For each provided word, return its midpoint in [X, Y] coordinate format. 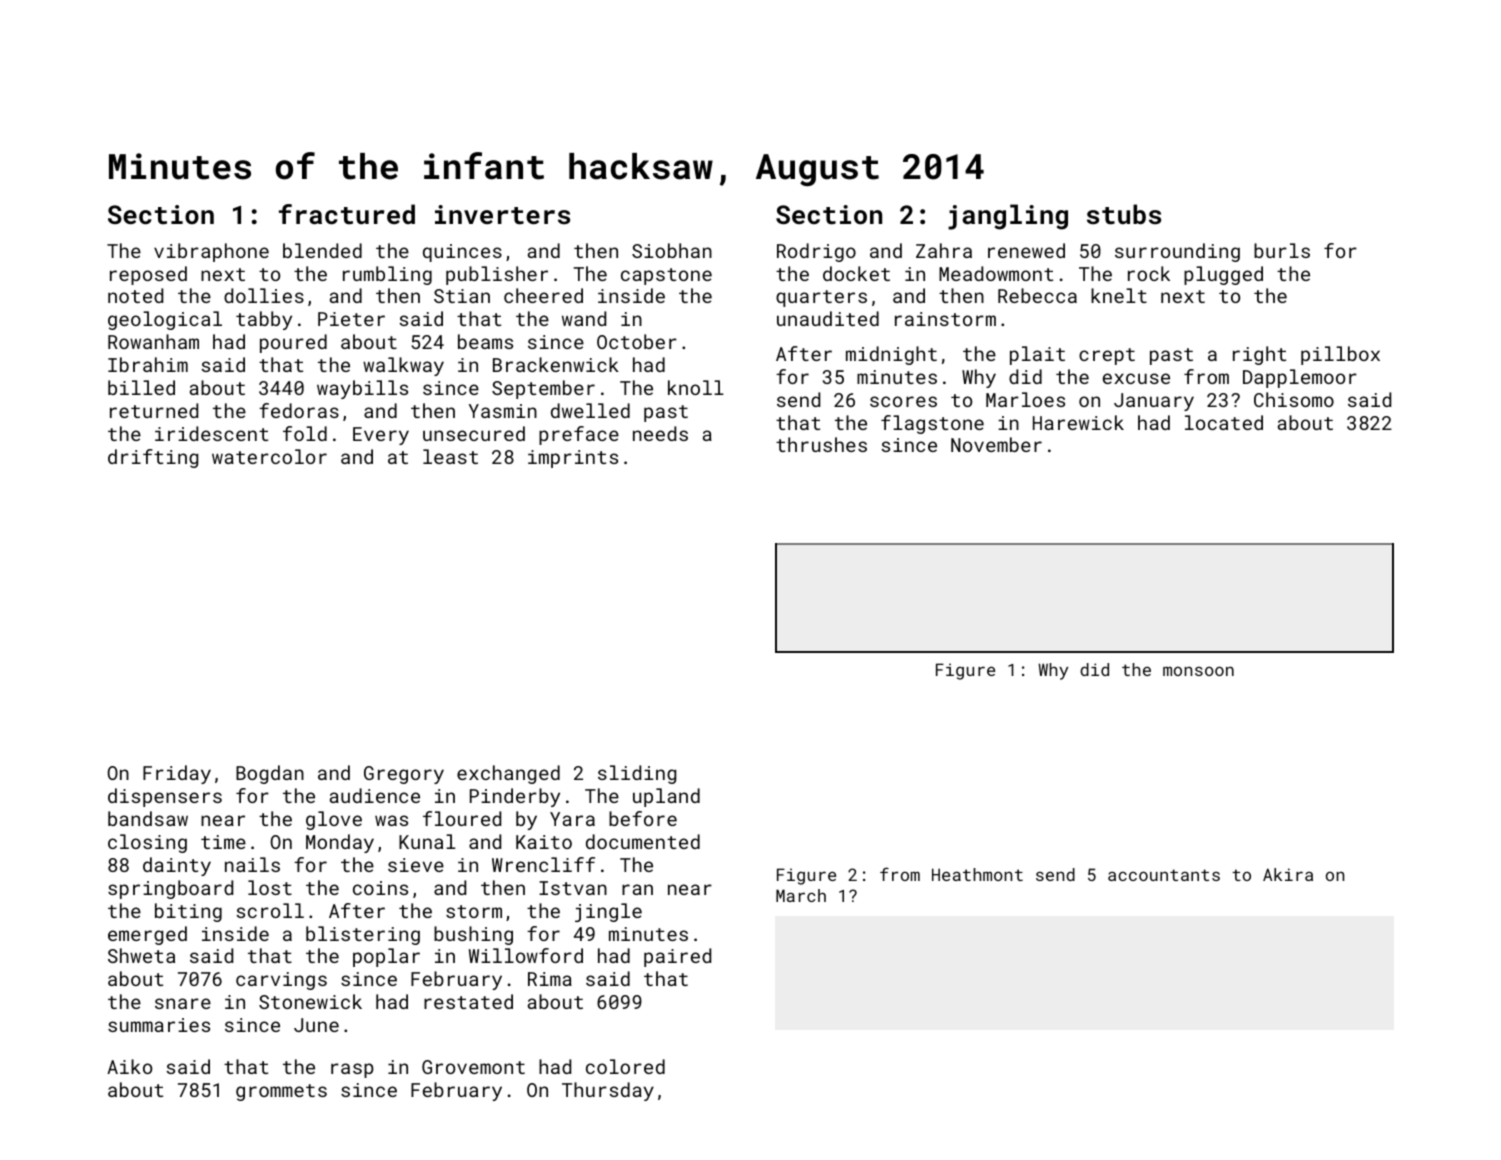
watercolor [269, 456]
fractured [347, 214]
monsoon [1198, 671]
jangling [1008, 217]
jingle [608, 912]
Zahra [944, 250]
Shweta [141, 955]
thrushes [821, 444]
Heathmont [977, 874]
